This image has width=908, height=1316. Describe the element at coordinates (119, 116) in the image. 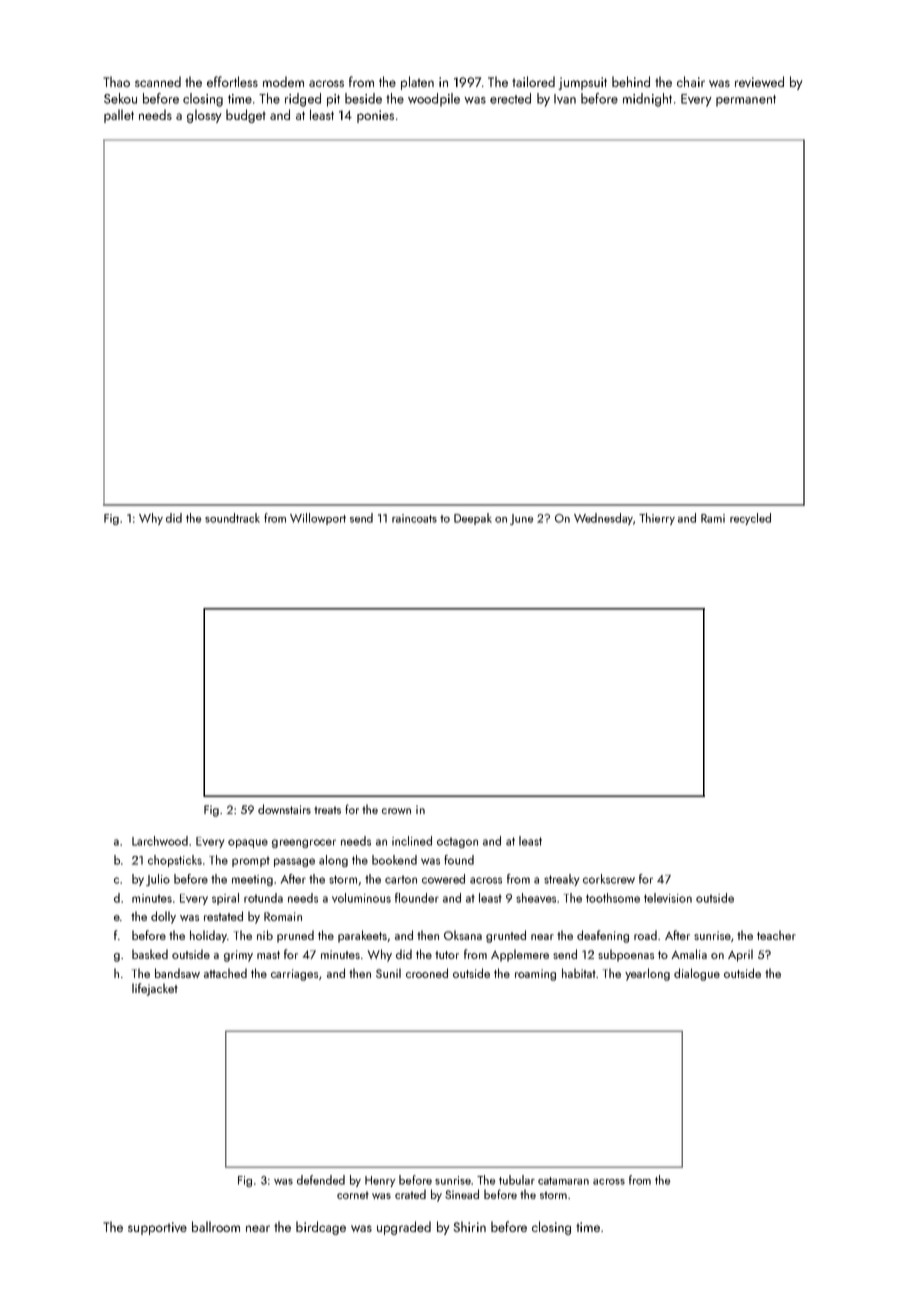

I see `pallet` at that location.
